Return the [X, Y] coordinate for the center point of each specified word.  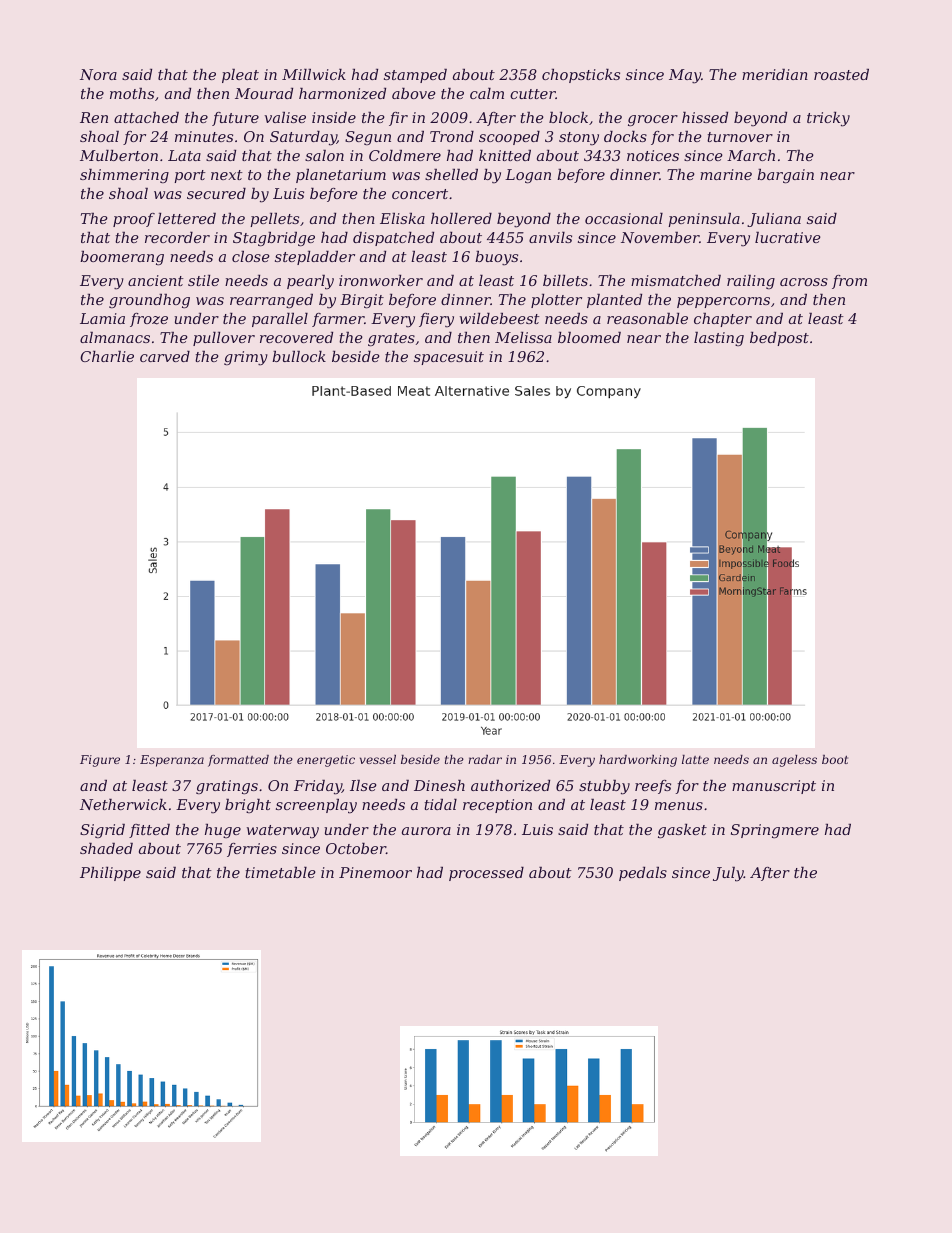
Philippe [110, 874]
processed [486, 874]
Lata [184, 155]
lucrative [788, 237]
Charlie [107, 356]
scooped [509, 138]
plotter [556, 301]
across [804, 282]
